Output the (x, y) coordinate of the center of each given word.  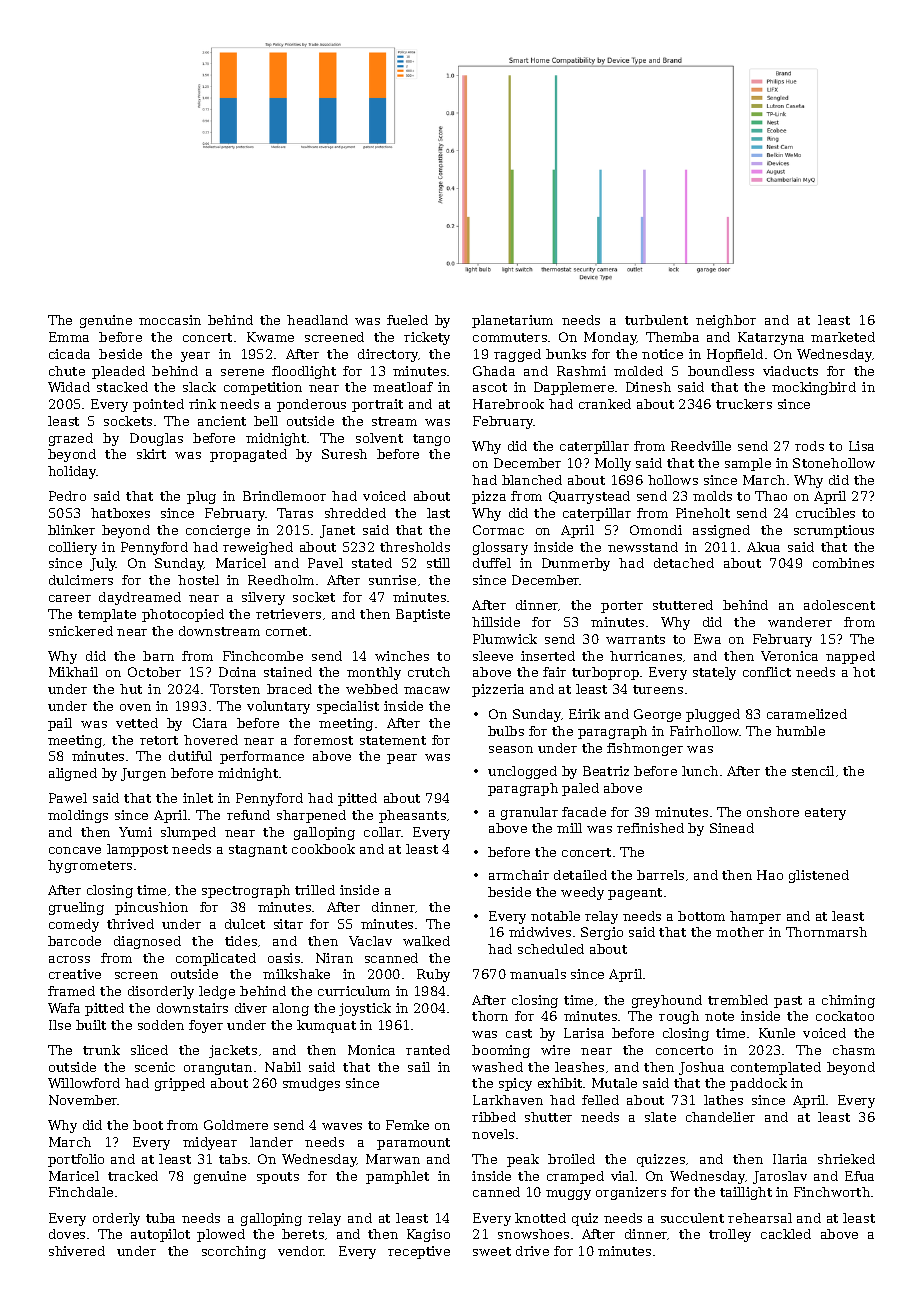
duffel (492, 563)
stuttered (683, 605)
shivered (77, 1251)
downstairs (192, 1008)
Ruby (433, 975)
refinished (650, 828)
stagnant (258, 851)
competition (263, 388)
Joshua (701, 1068)
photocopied (183, 615)
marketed (843, 337)
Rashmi (581, 371)
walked (426, 941)
